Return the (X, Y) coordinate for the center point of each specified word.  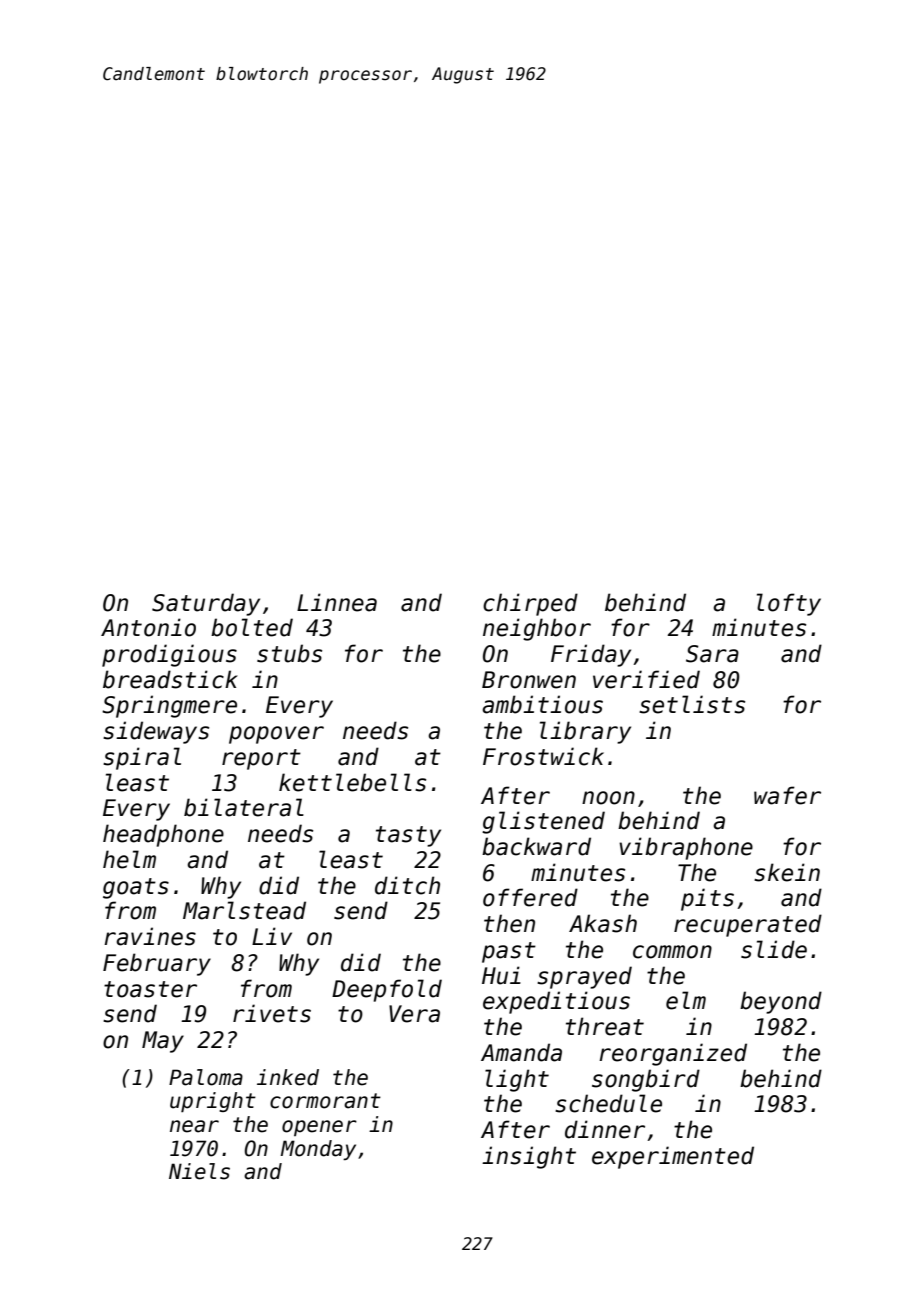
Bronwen (529, 680)
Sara (712, 654)
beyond (781, 1002)
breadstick (170, 679)
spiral (142, 758)
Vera (414, 1014)
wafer (787, 795)
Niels (199, 1171)
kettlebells (352, 782)
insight (529, 1157)
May (163, 1042)
